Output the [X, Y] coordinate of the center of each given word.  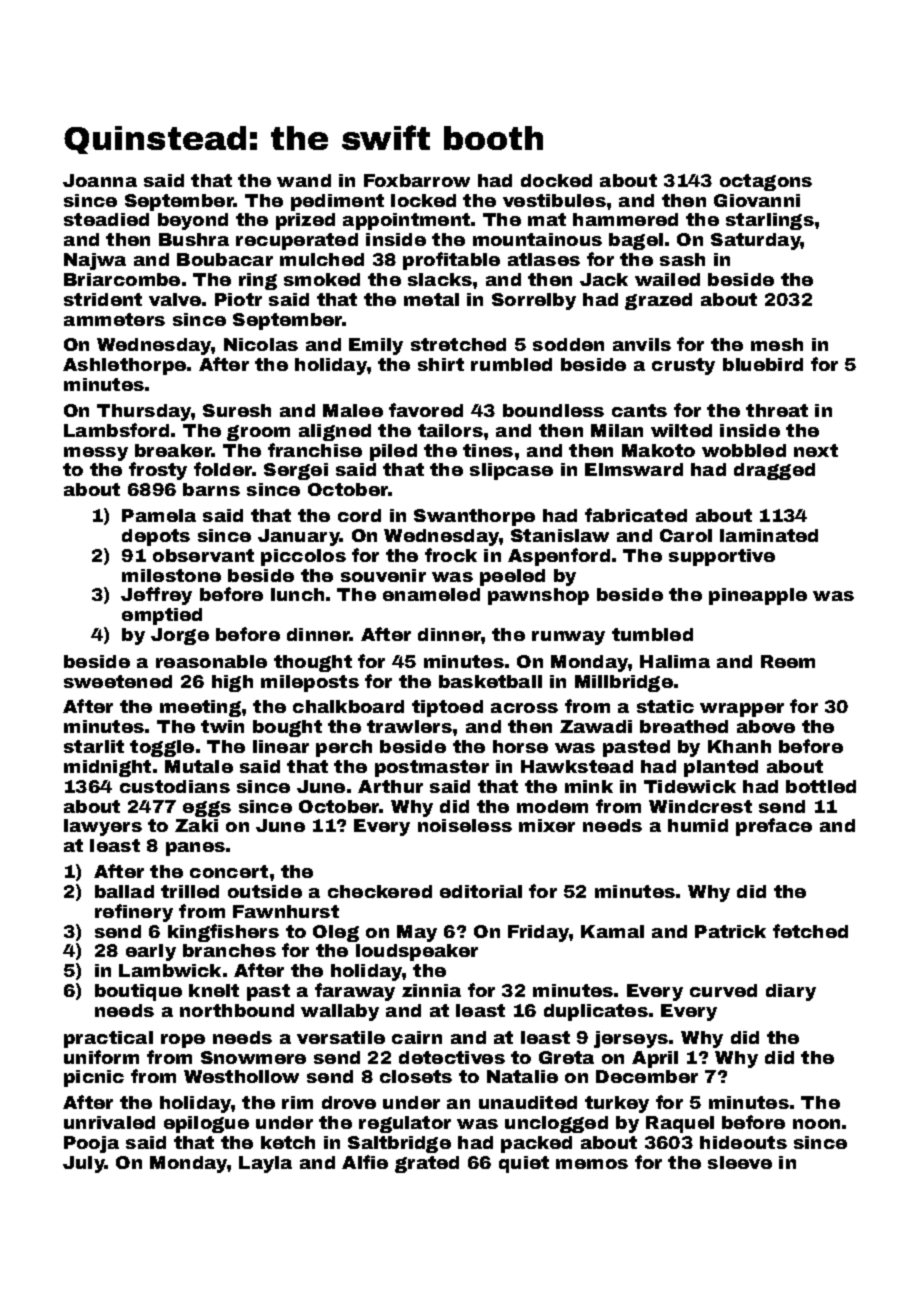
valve [175, 299]
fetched [810, 931]
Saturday [756, 241]
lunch [297, 594]
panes [195, 849]
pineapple [758, 596]
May [417, 933]
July [84, 1164]
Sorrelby [534, 301]
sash [682, 259]
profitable [451, 261]
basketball [490, 681]
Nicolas [261, 344]
